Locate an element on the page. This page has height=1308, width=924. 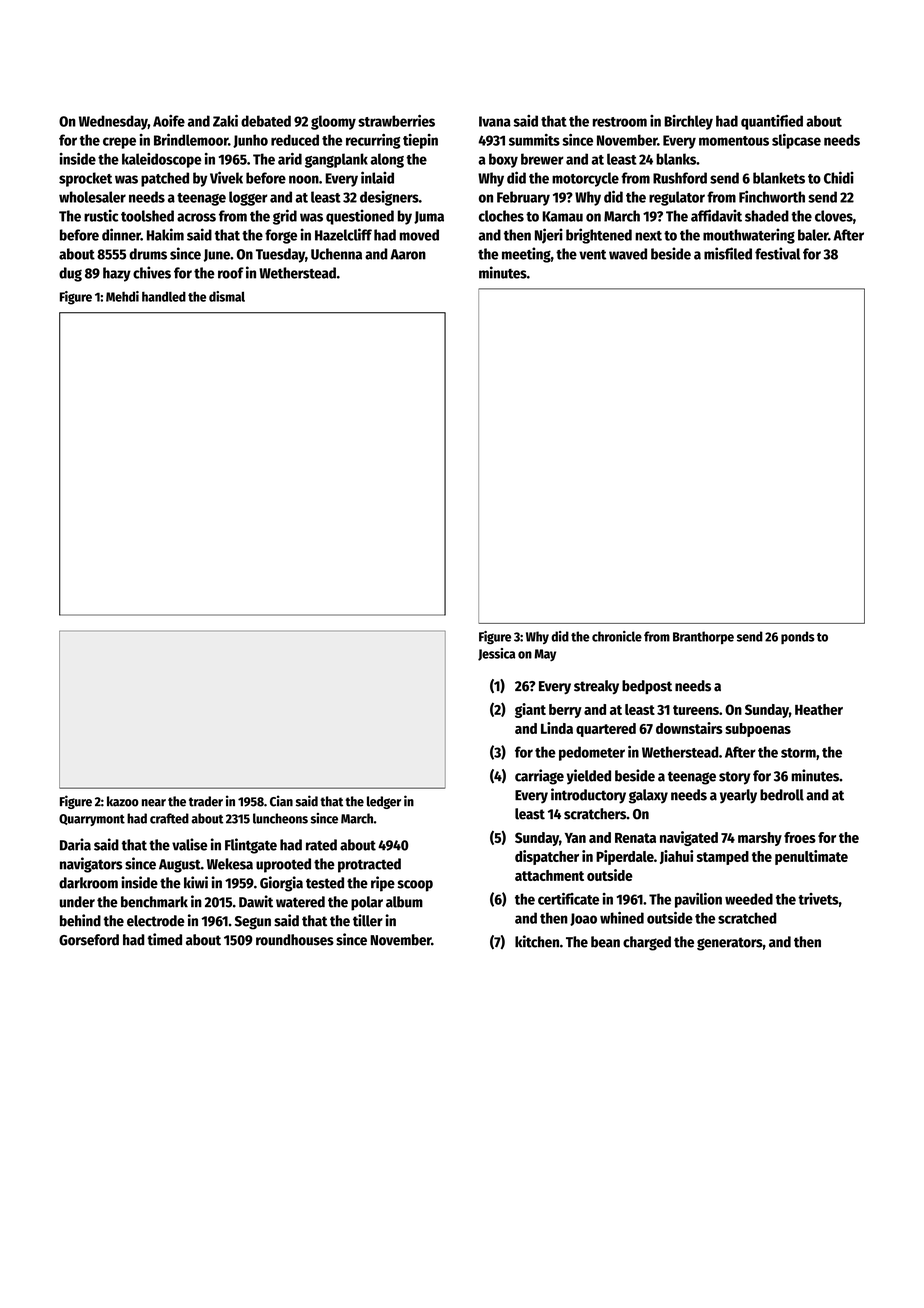
Segun is located at coordinates (253, 923).
